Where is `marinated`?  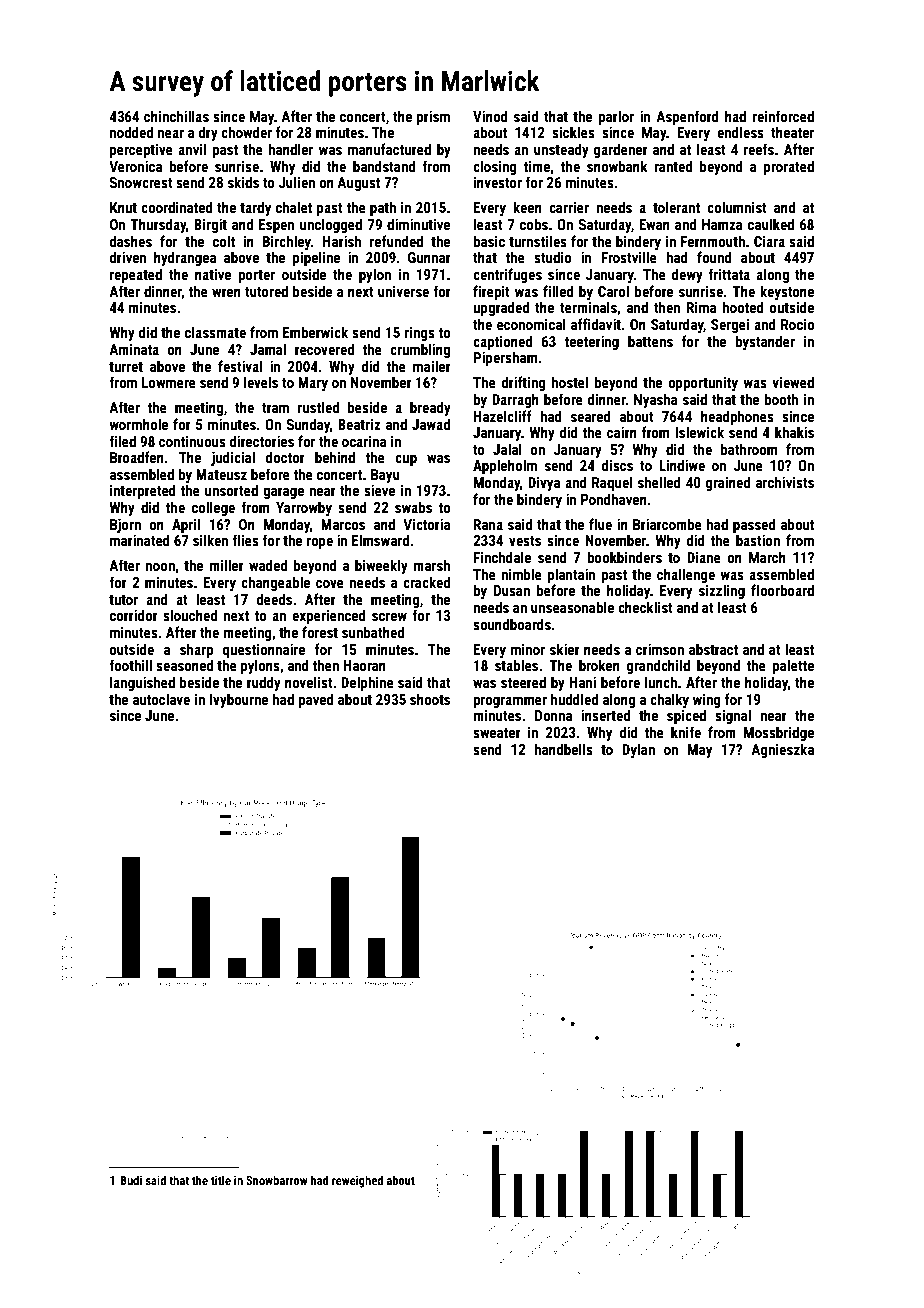 marinated is located at coordinates (140, 540).
